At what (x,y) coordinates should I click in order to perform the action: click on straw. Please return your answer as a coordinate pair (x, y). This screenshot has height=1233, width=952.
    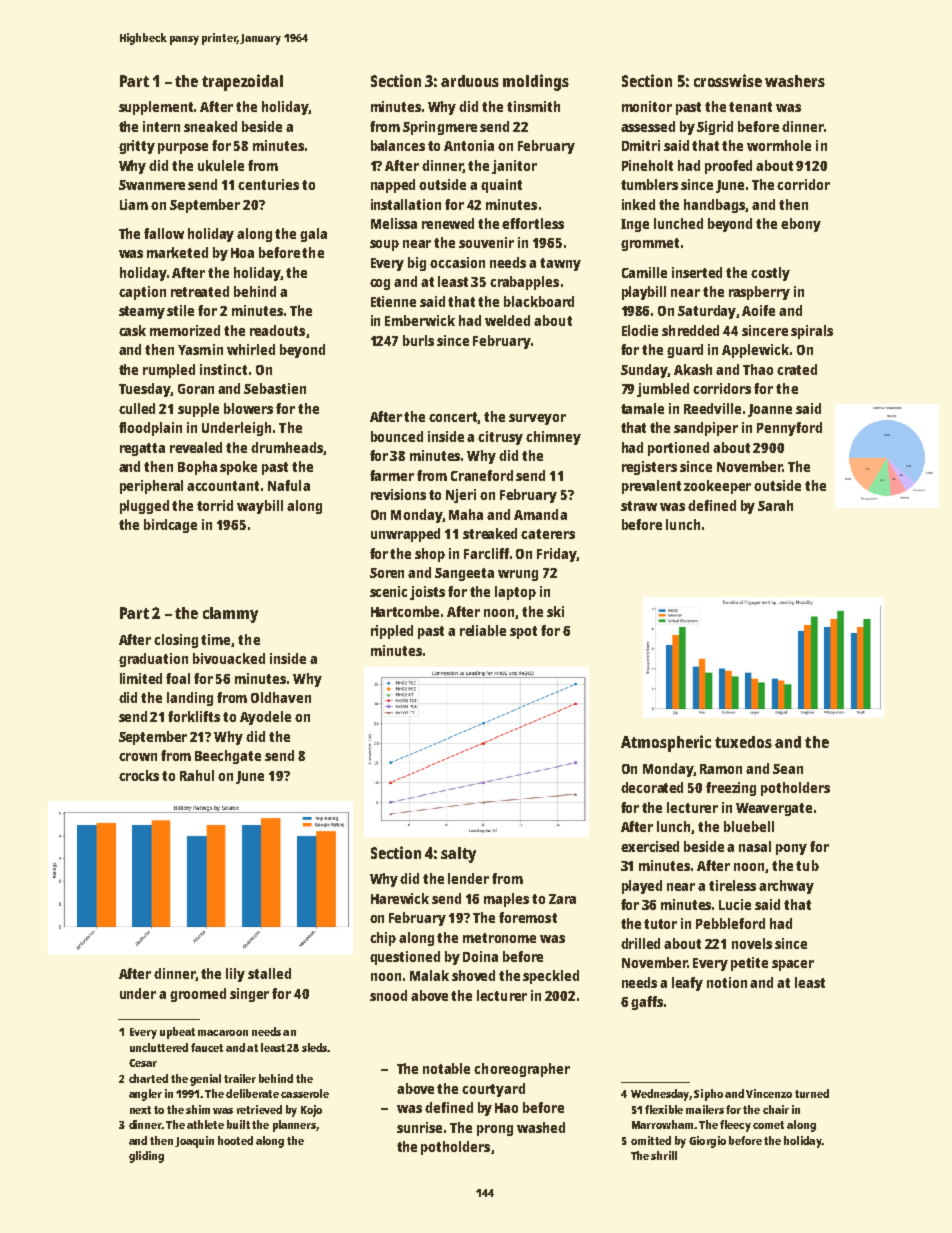
    Looking at the image, I should click on (639, 506).
